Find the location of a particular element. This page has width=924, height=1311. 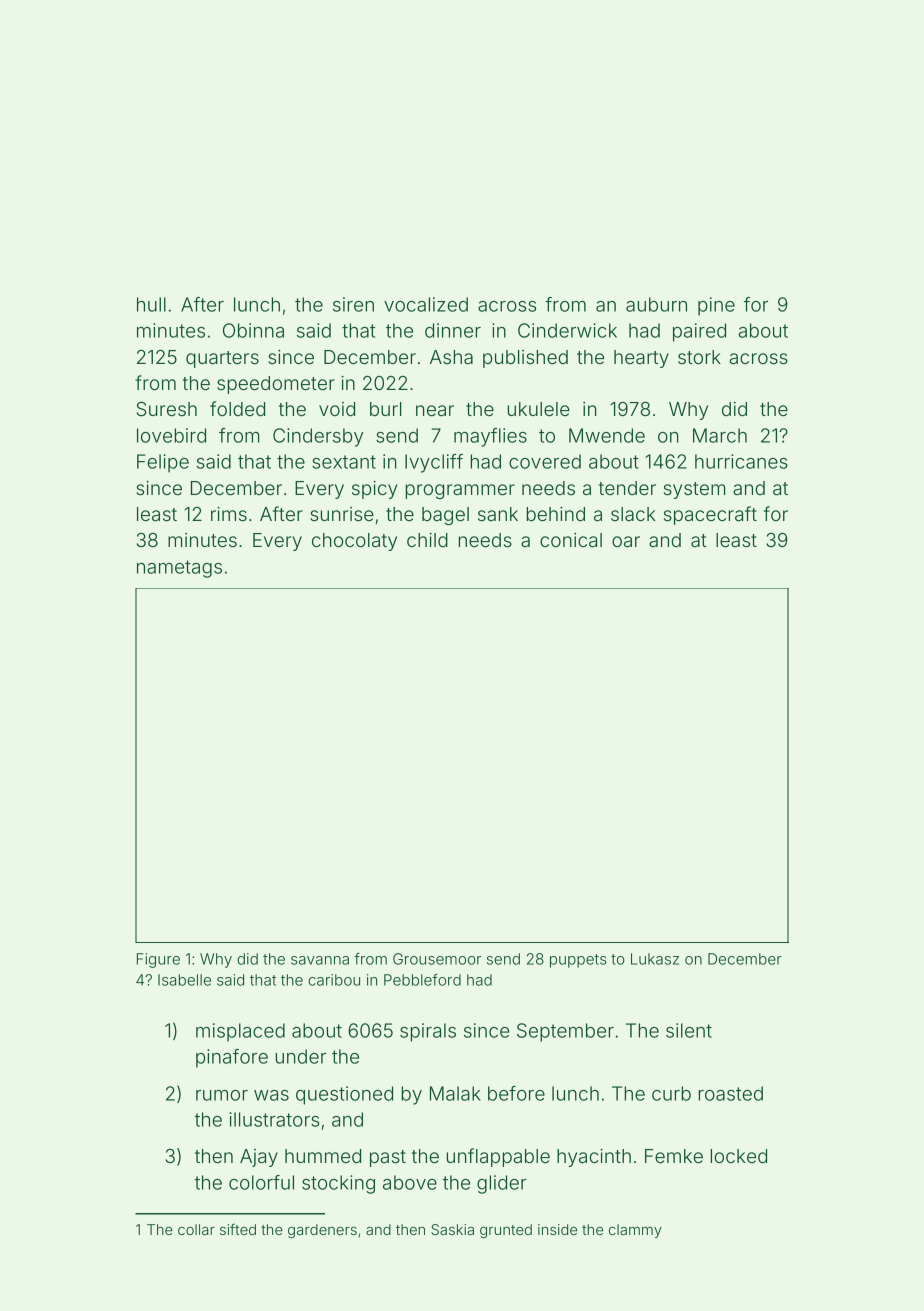

hull is located at coordinates (151, 304).
